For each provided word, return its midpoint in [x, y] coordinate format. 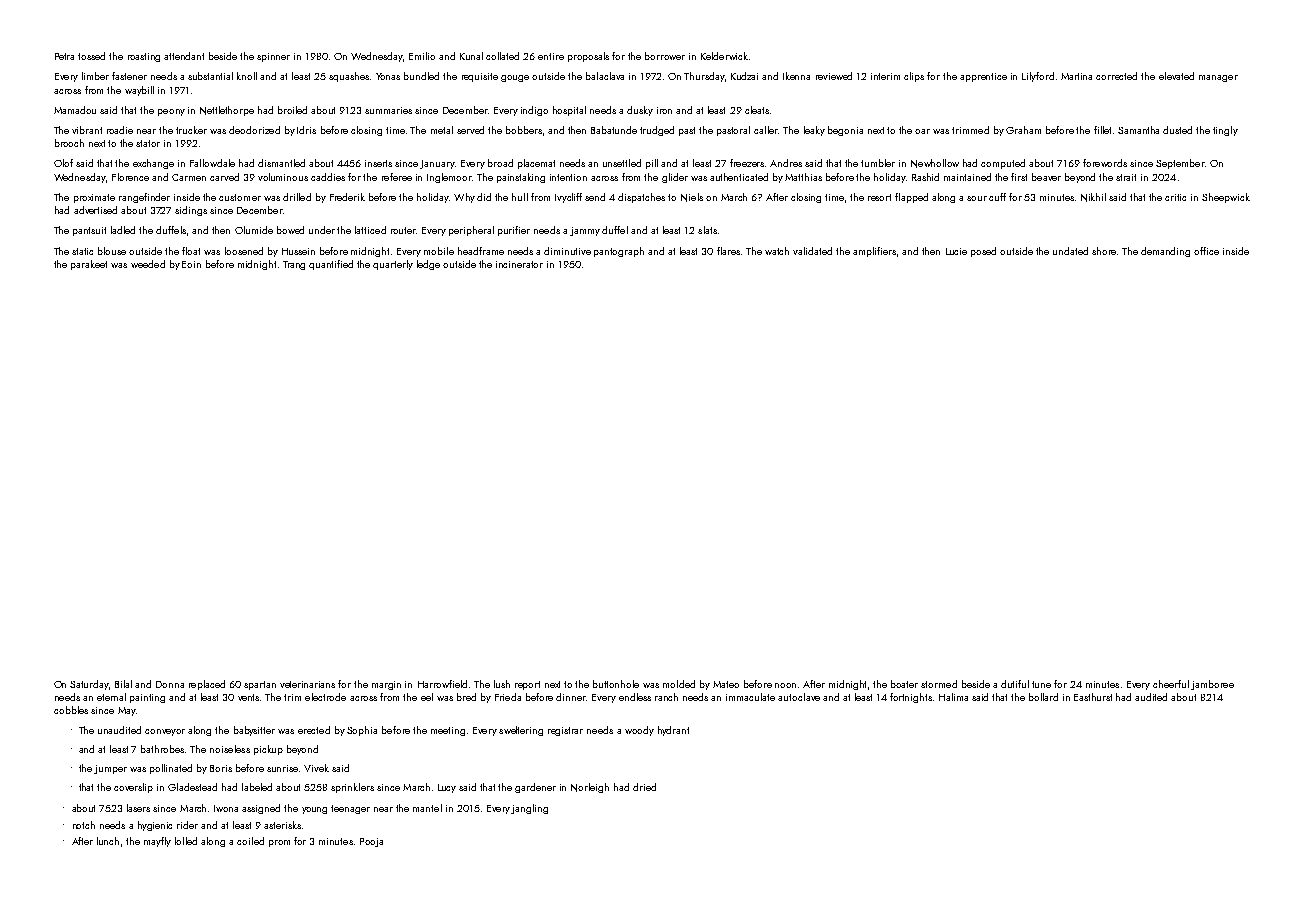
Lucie [956, 251]
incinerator [519, 264]
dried [644, 787]
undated [1070, 251]
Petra [64, 56]
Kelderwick [724, 56]
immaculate [750, 697]
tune [1041, 684]
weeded [148, 264]
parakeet [89, 265]
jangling [529, 809]
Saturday [89, 685]
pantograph [619, 252]
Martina [1076, 76]
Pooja [371, 842]
